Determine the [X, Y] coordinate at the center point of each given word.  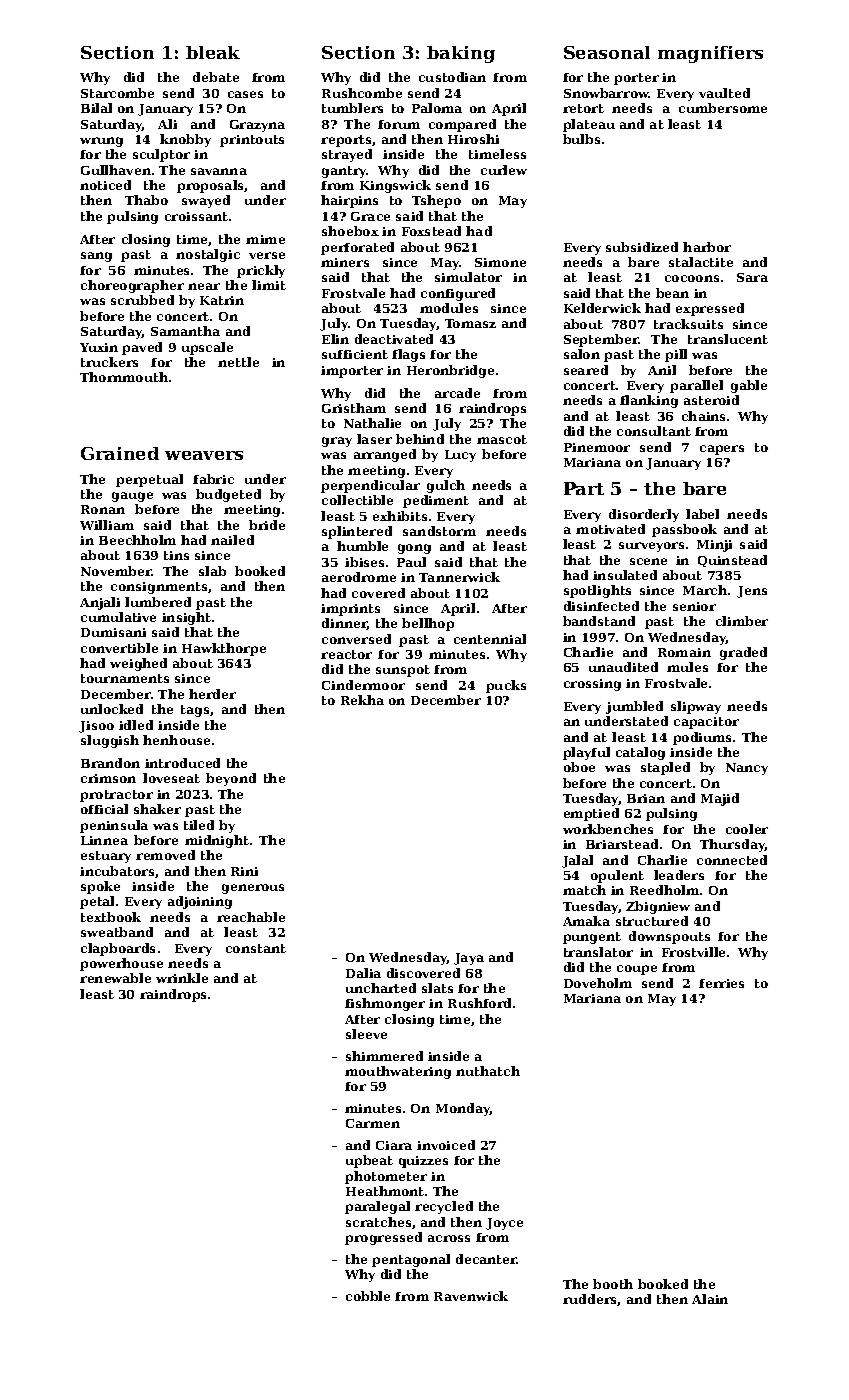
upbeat [369, 1161]
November [116, 571]
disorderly [644, 515]
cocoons [692, 278]
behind [420, 439]
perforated [357, 248]
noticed [105, 185]
